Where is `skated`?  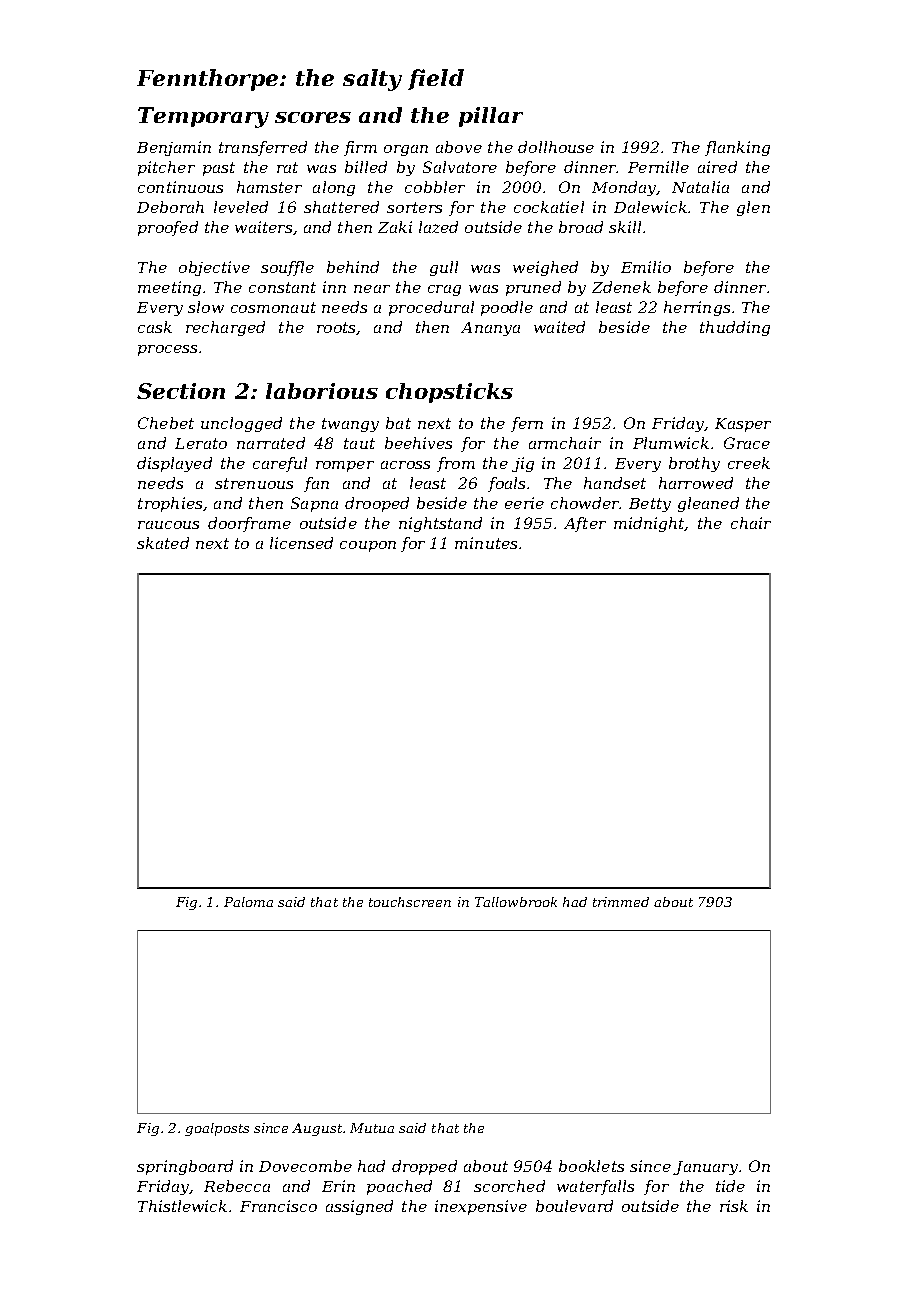
skated is located at coordinates (163, 543).
